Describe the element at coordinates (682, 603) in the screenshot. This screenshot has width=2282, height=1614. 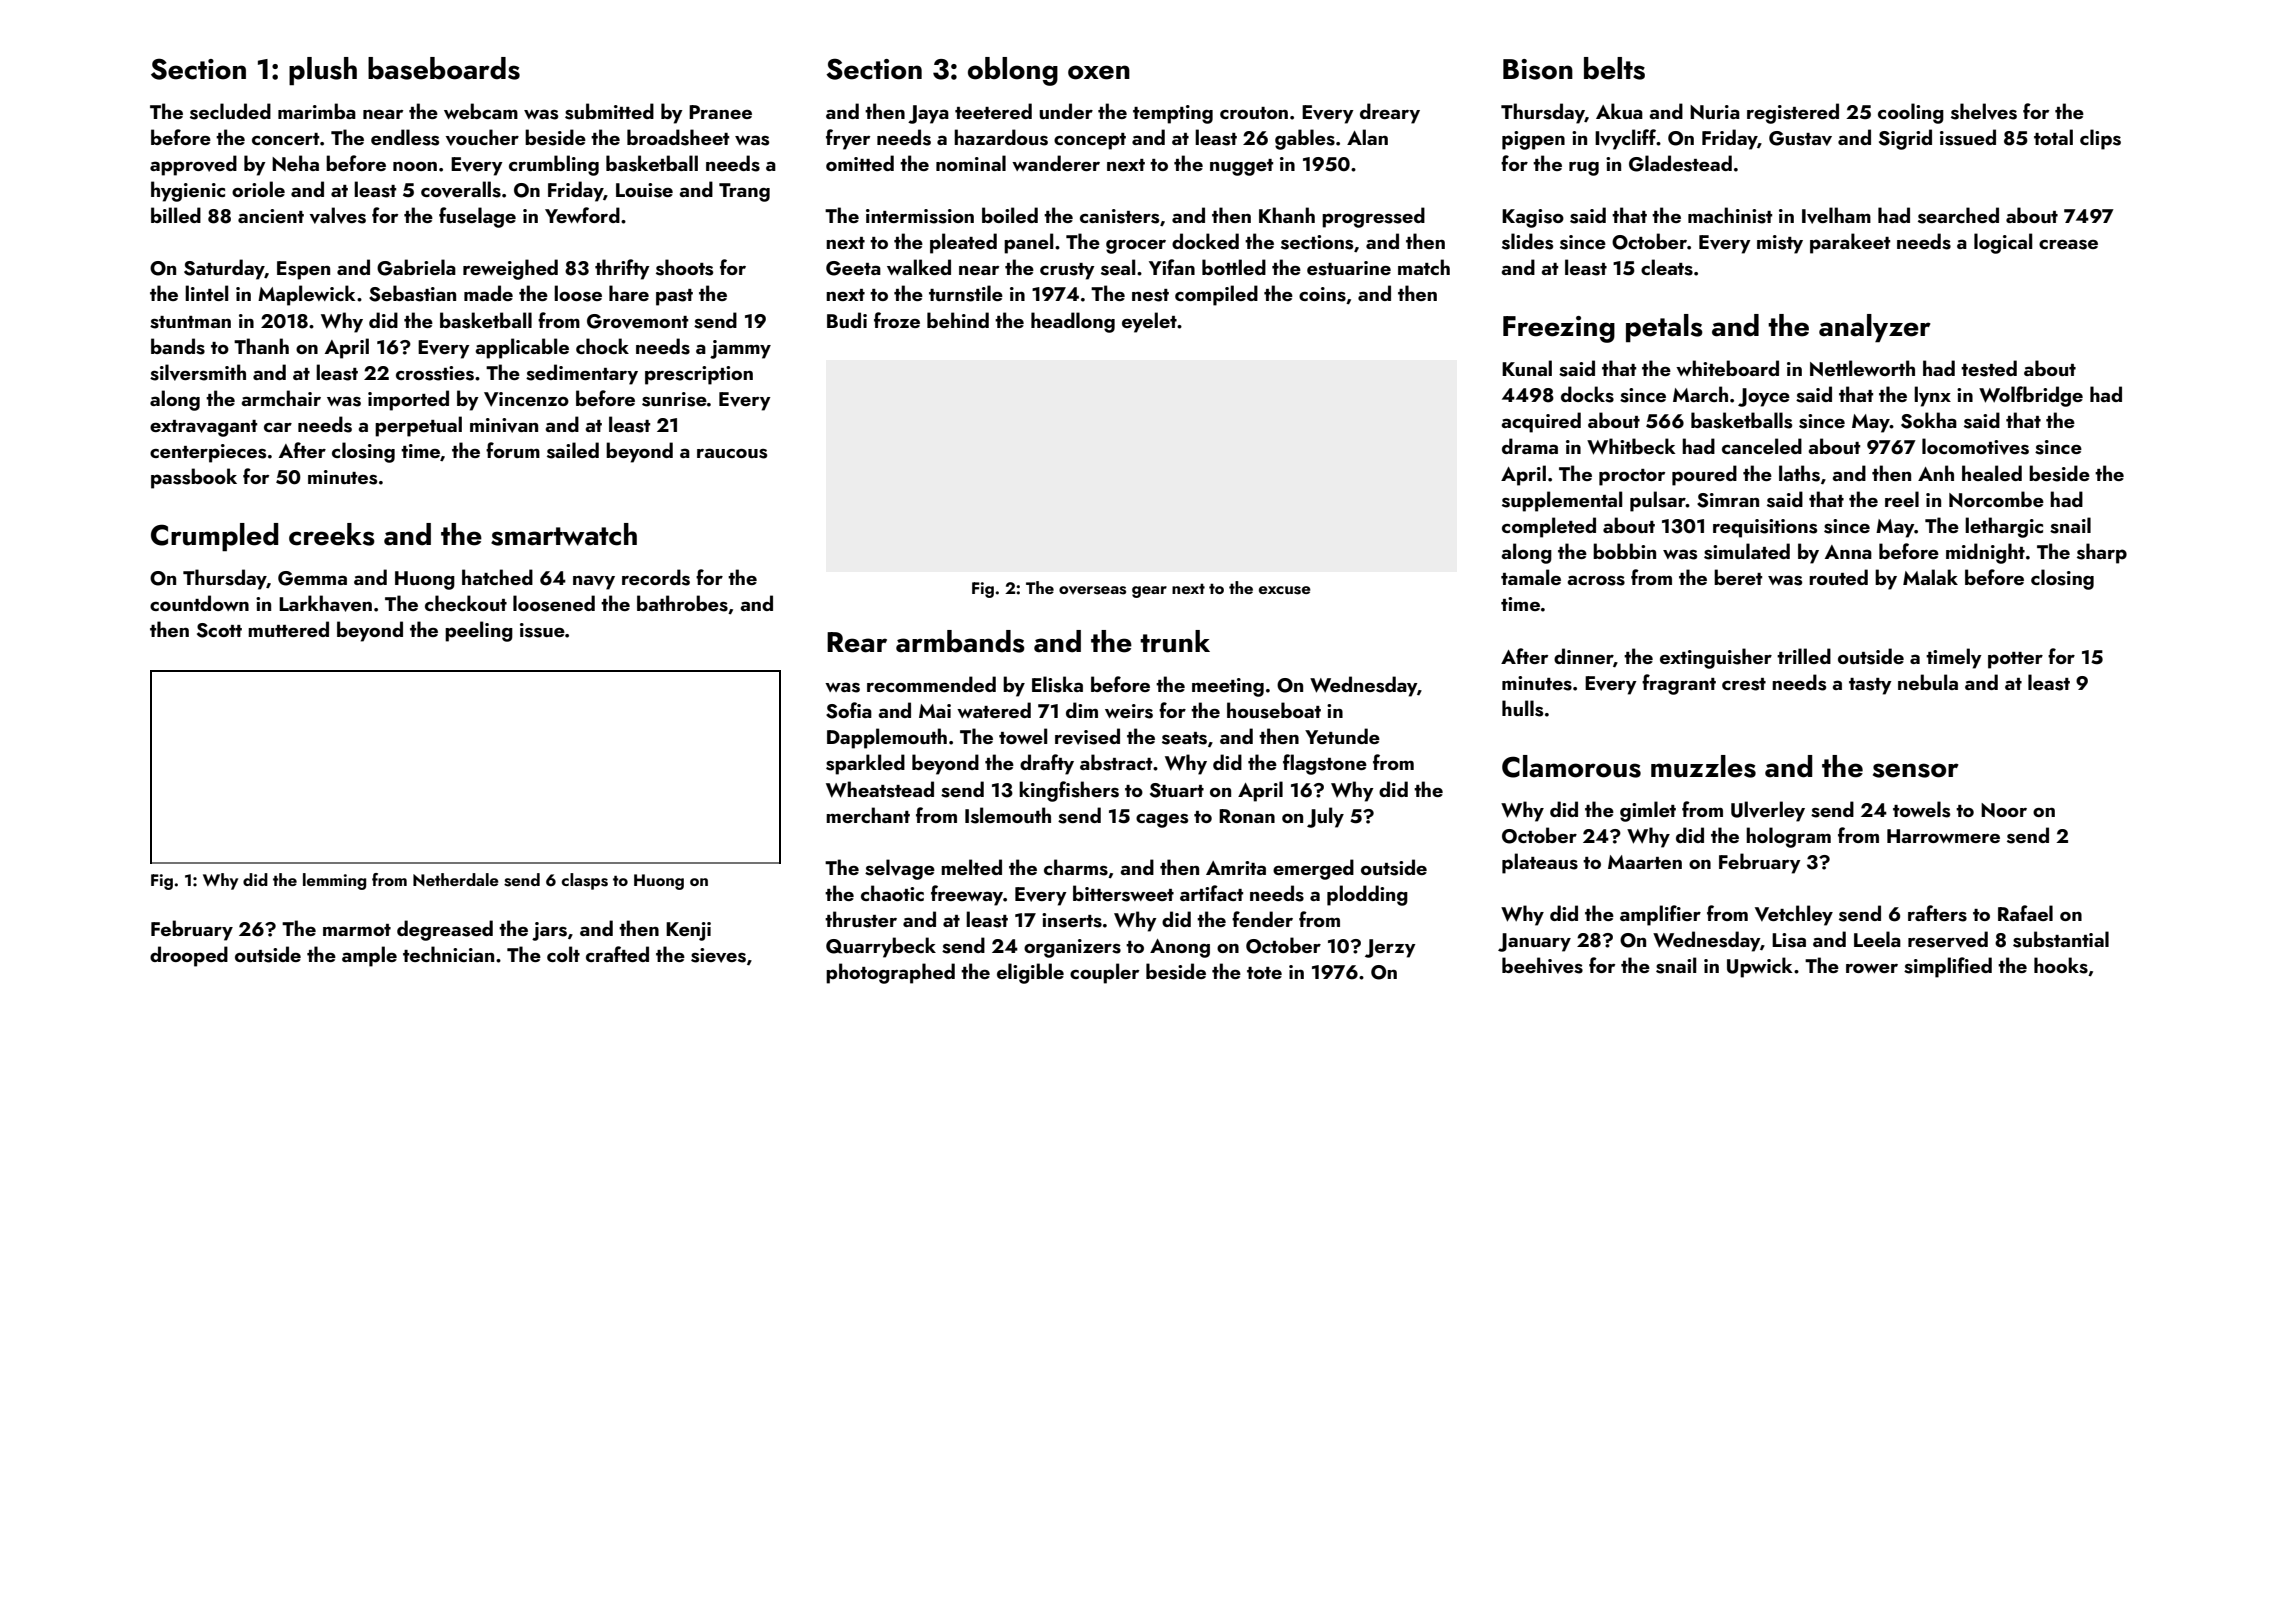
I see `bathrobes` at that location.
